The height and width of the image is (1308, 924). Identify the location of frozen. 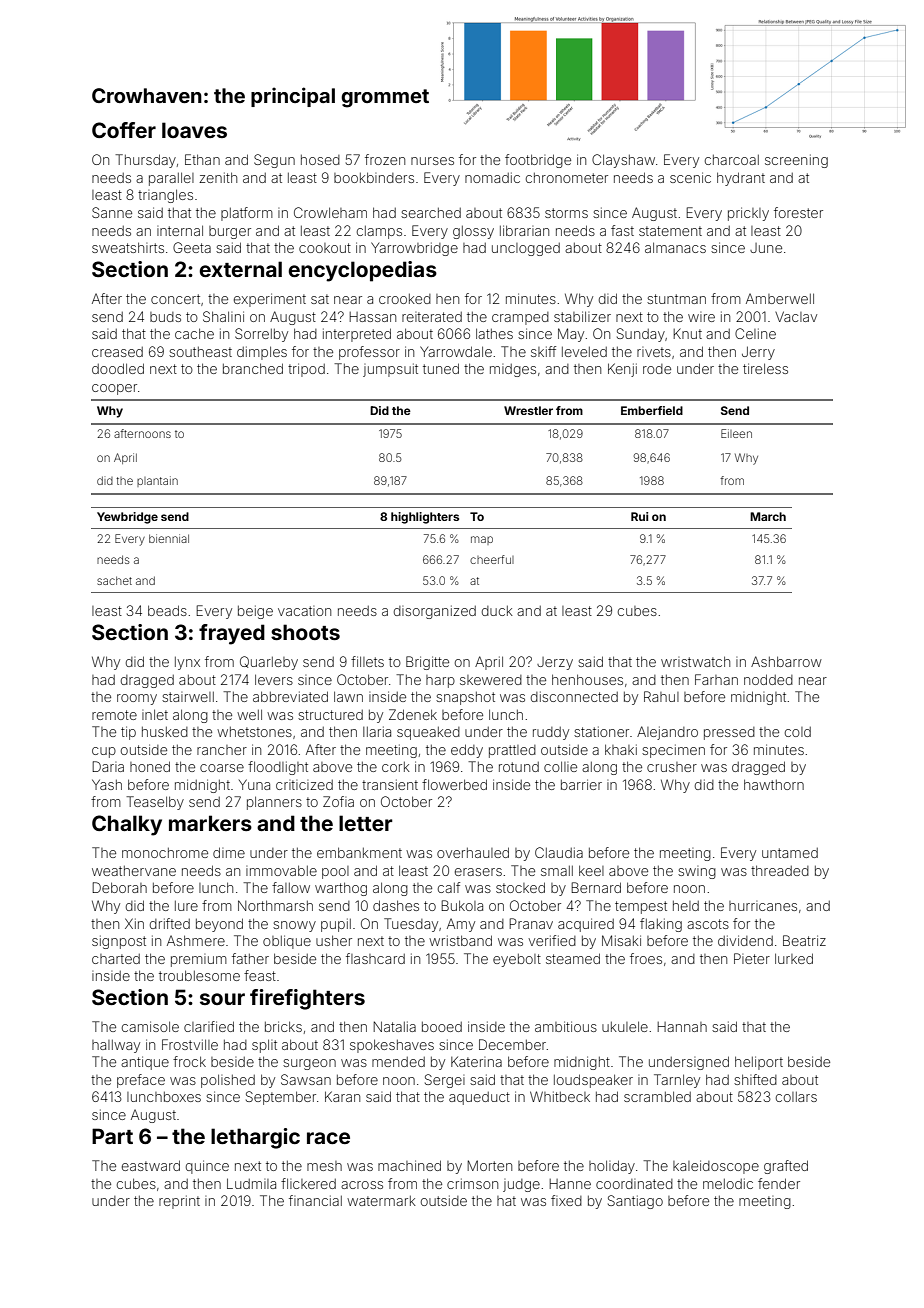
(385, 159).
